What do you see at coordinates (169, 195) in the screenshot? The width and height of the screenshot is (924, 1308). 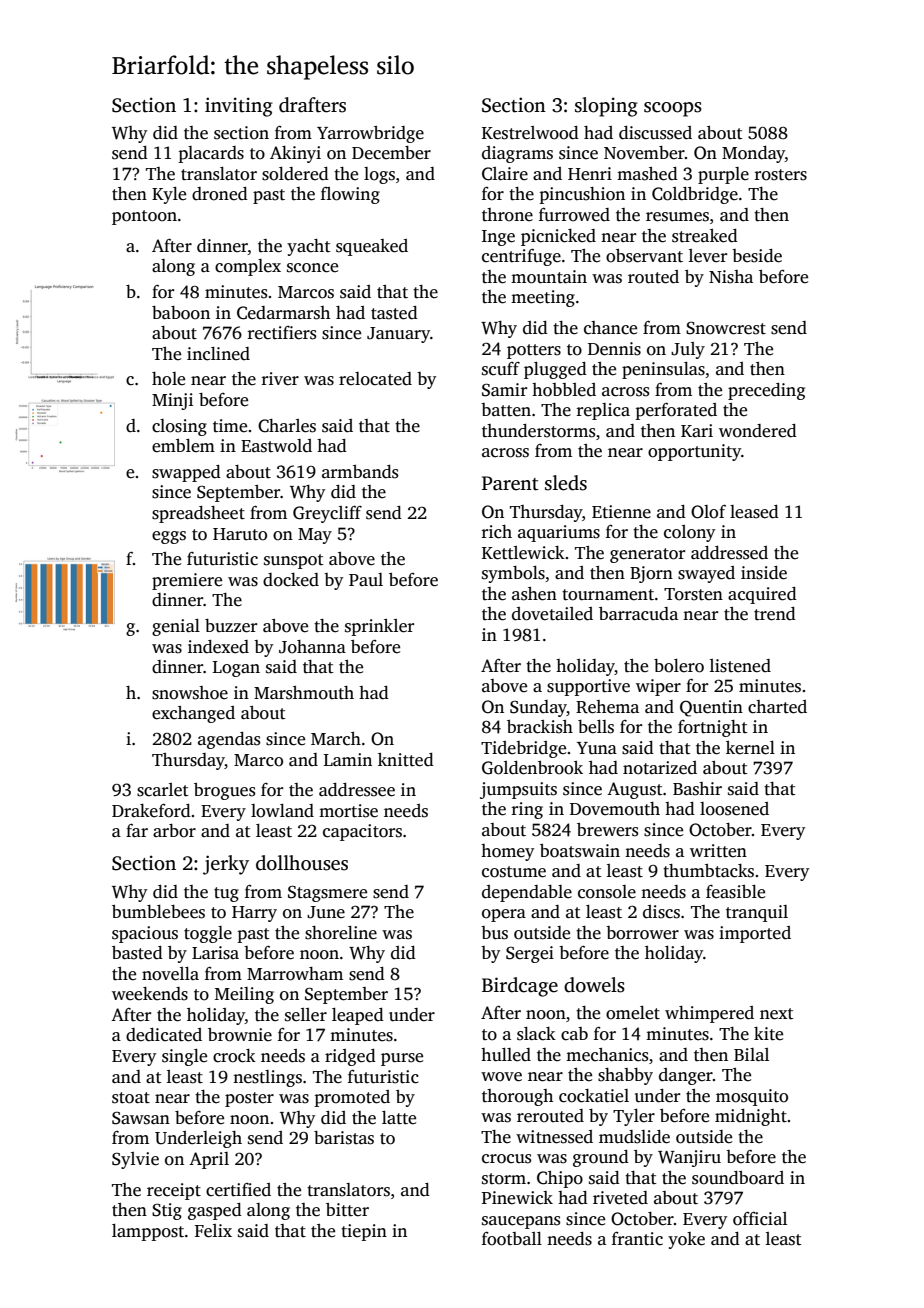 I see `Kyle` at bounding box center [169, 195].
